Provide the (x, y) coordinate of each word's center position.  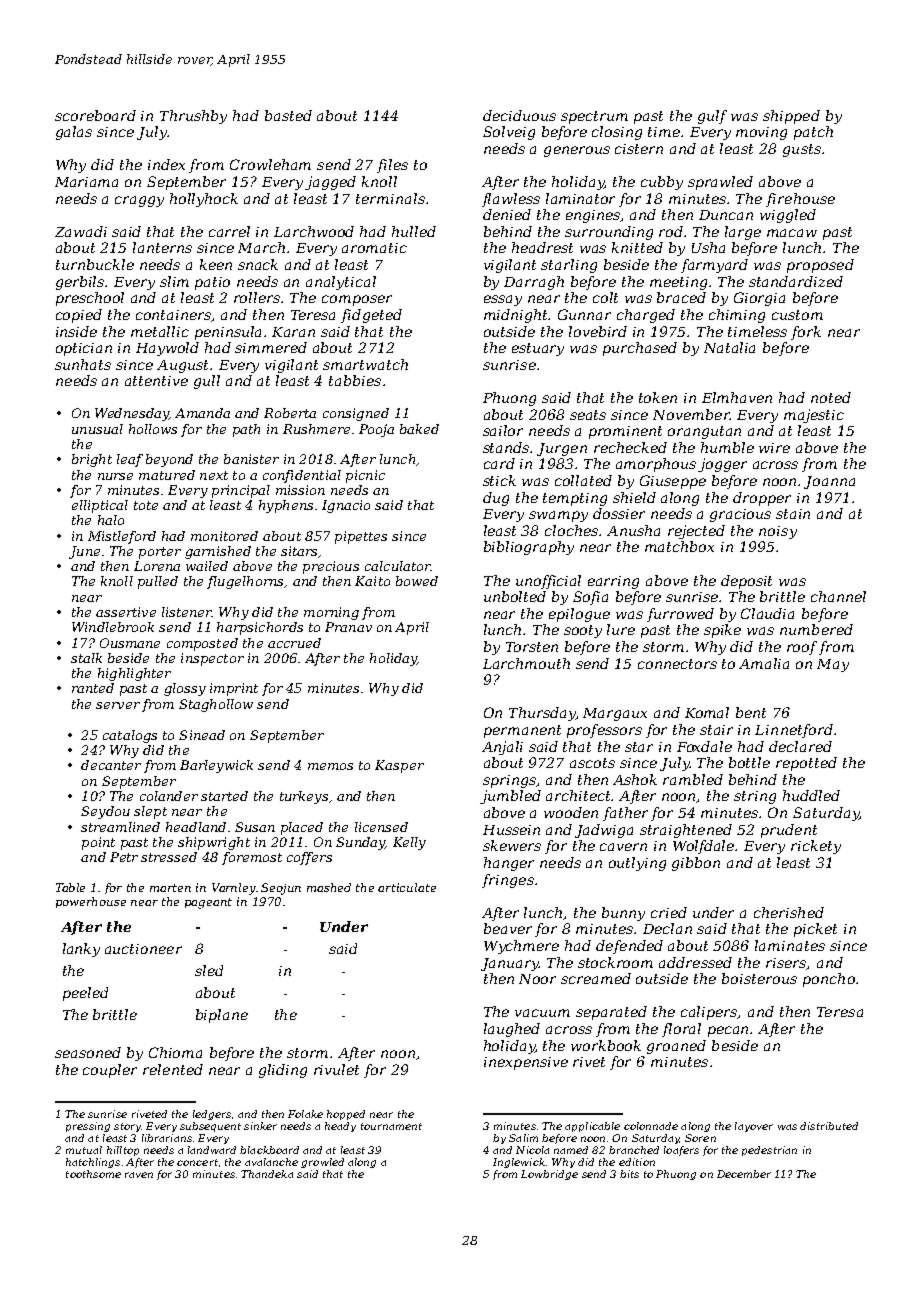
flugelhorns (245, 582)
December (744, 1174)
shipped (791, 117)
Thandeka (267, 1174)
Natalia (729, 347)
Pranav (348, 627)
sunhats (83, 364)
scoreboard (95, 115)
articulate (407, 887)
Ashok (635, 779)
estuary (538, 349)
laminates (790, 945)
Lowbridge (549, 1175)
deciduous (519, 115)
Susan (255, 827)
